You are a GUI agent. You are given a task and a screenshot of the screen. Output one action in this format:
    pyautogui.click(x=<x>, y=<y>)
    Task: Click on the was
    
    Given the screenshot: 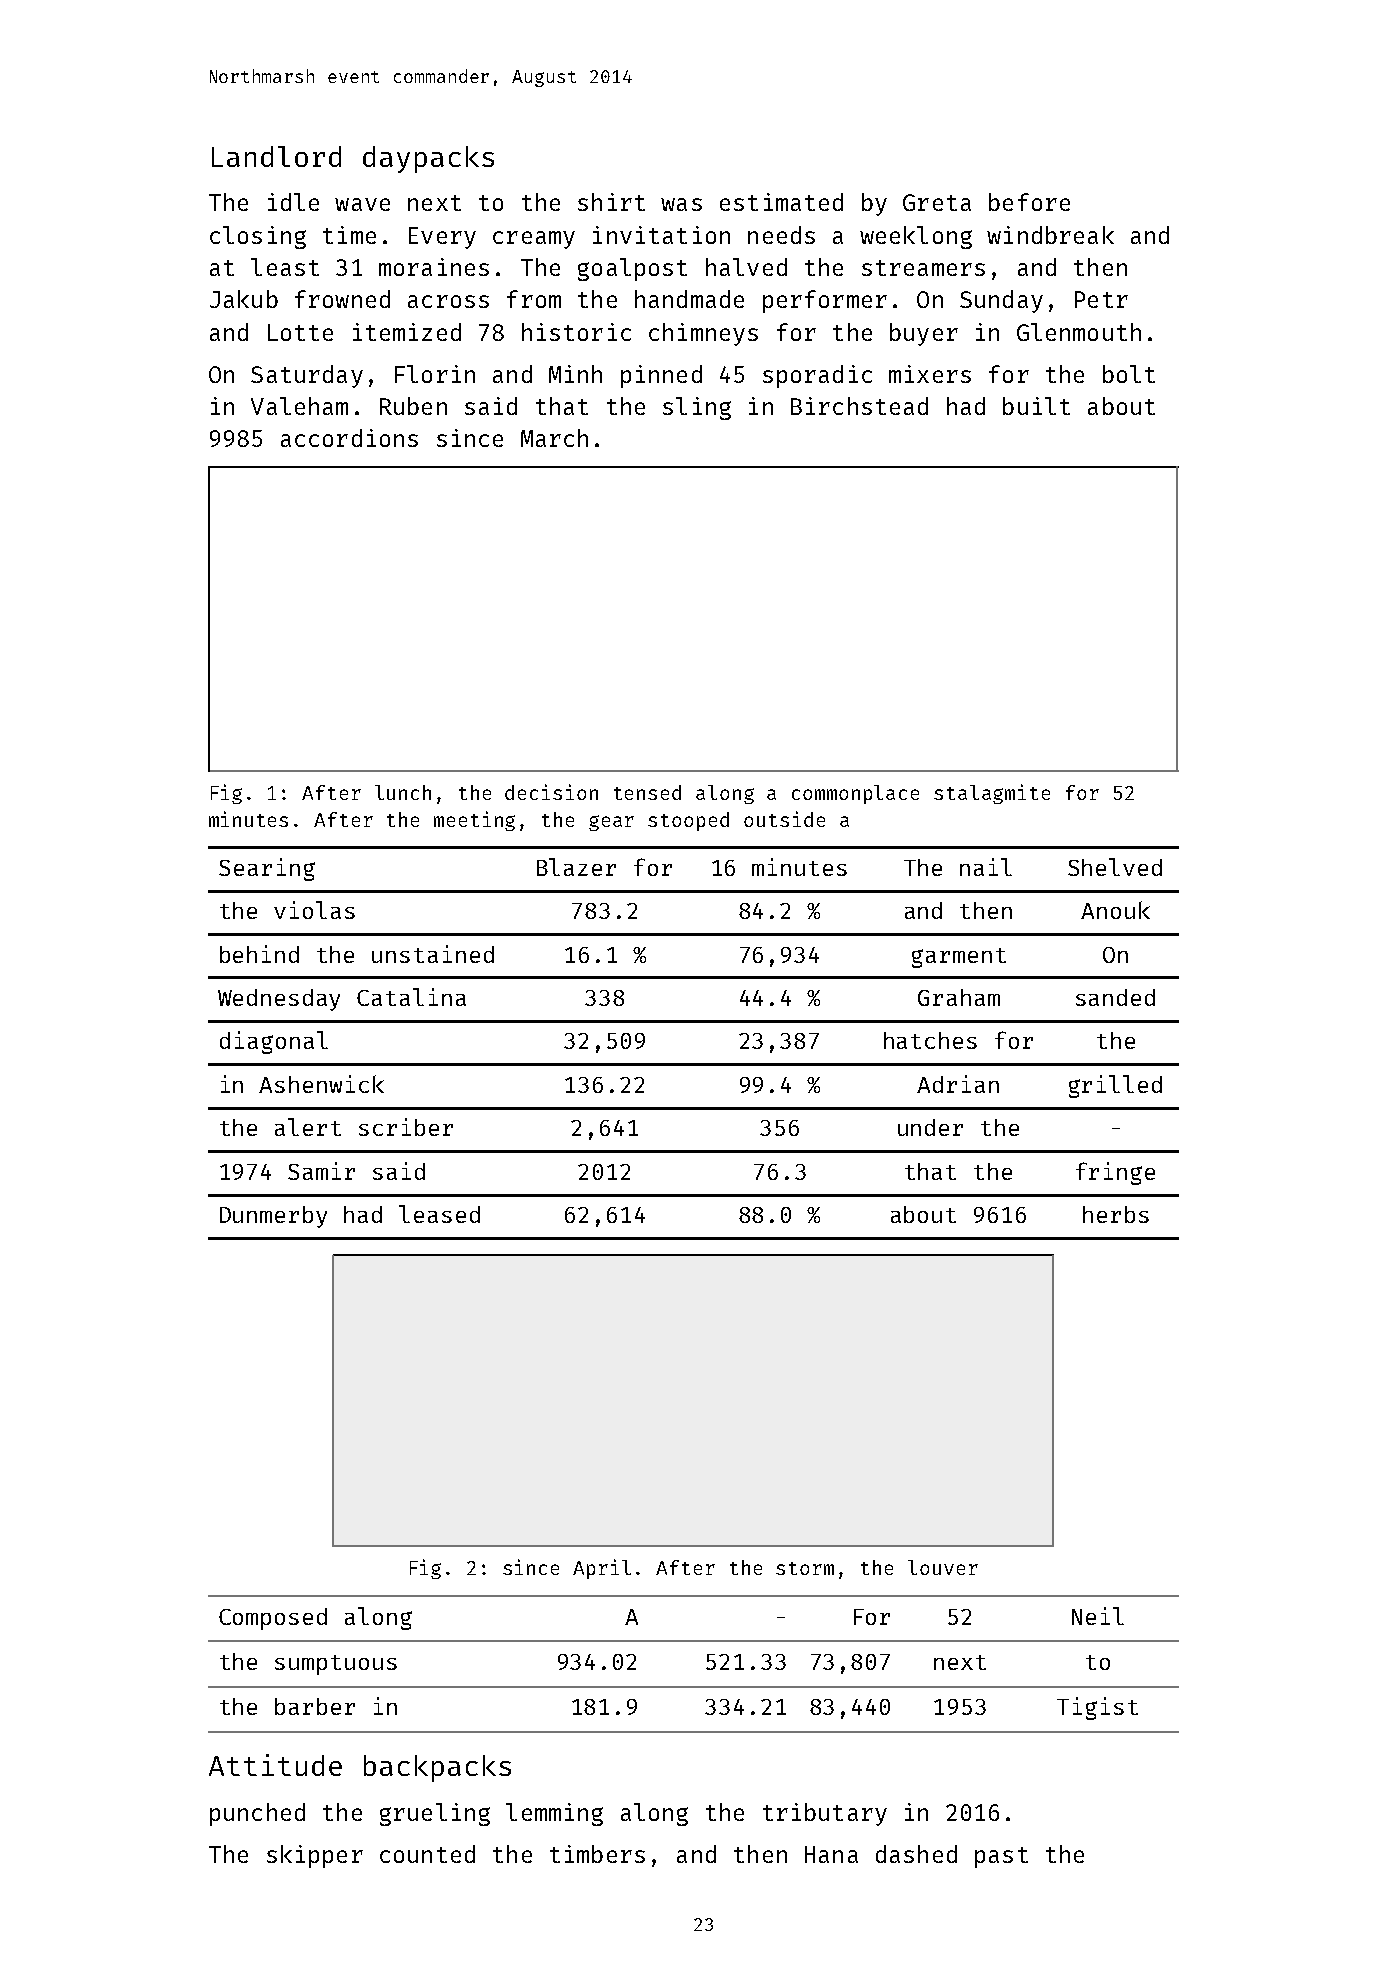 What is the action you would take?
    pyautogui.click(x=681, y=204)
